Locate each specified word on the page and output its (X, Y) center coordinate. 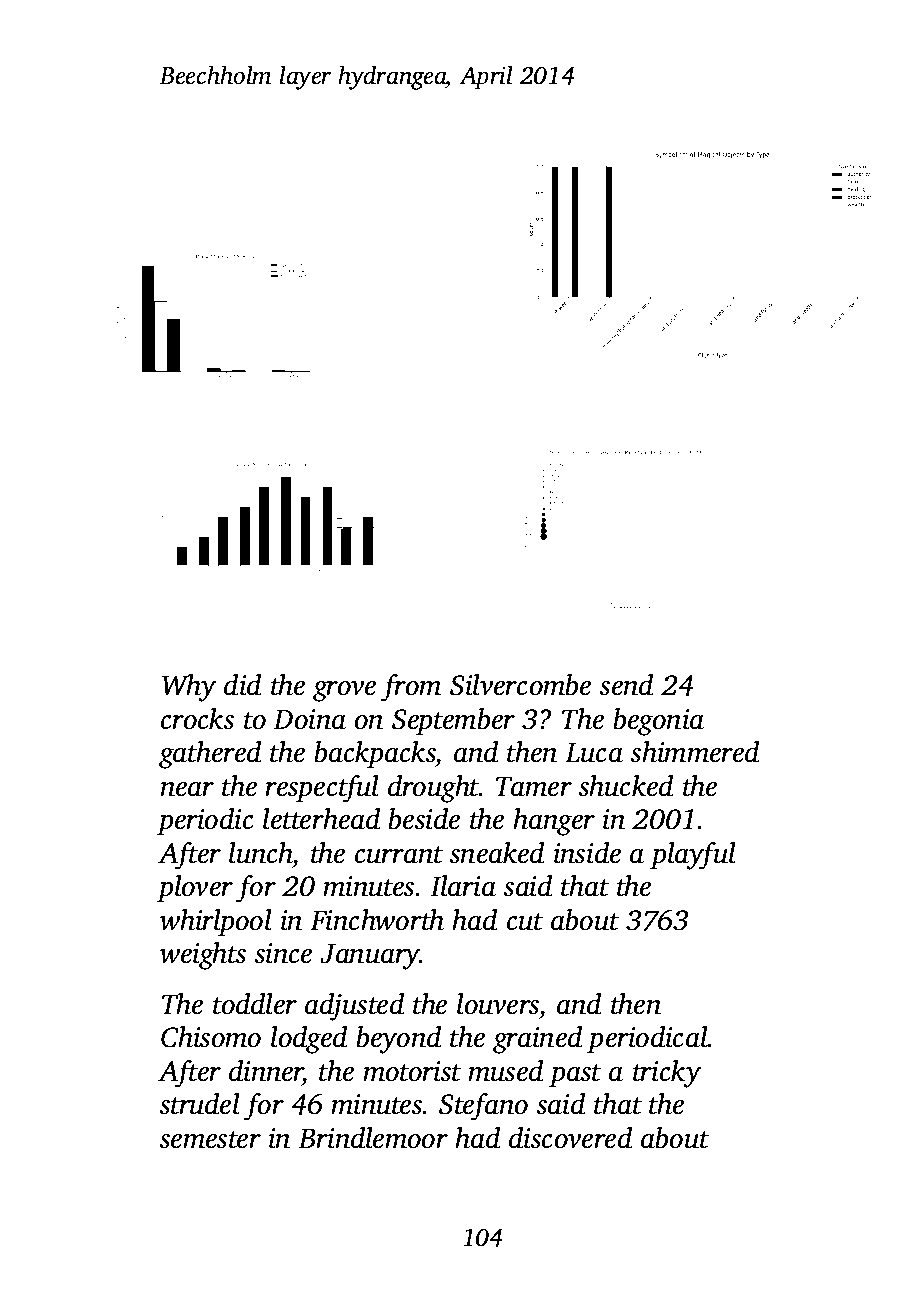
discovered (570, 1138)
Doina (309, 719)
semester (210, 1140)
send (626, 685)
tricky (667, 1074)
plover (195, 888)
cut (525, 922)
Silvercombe (520, 685)
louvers (498, 1004)
